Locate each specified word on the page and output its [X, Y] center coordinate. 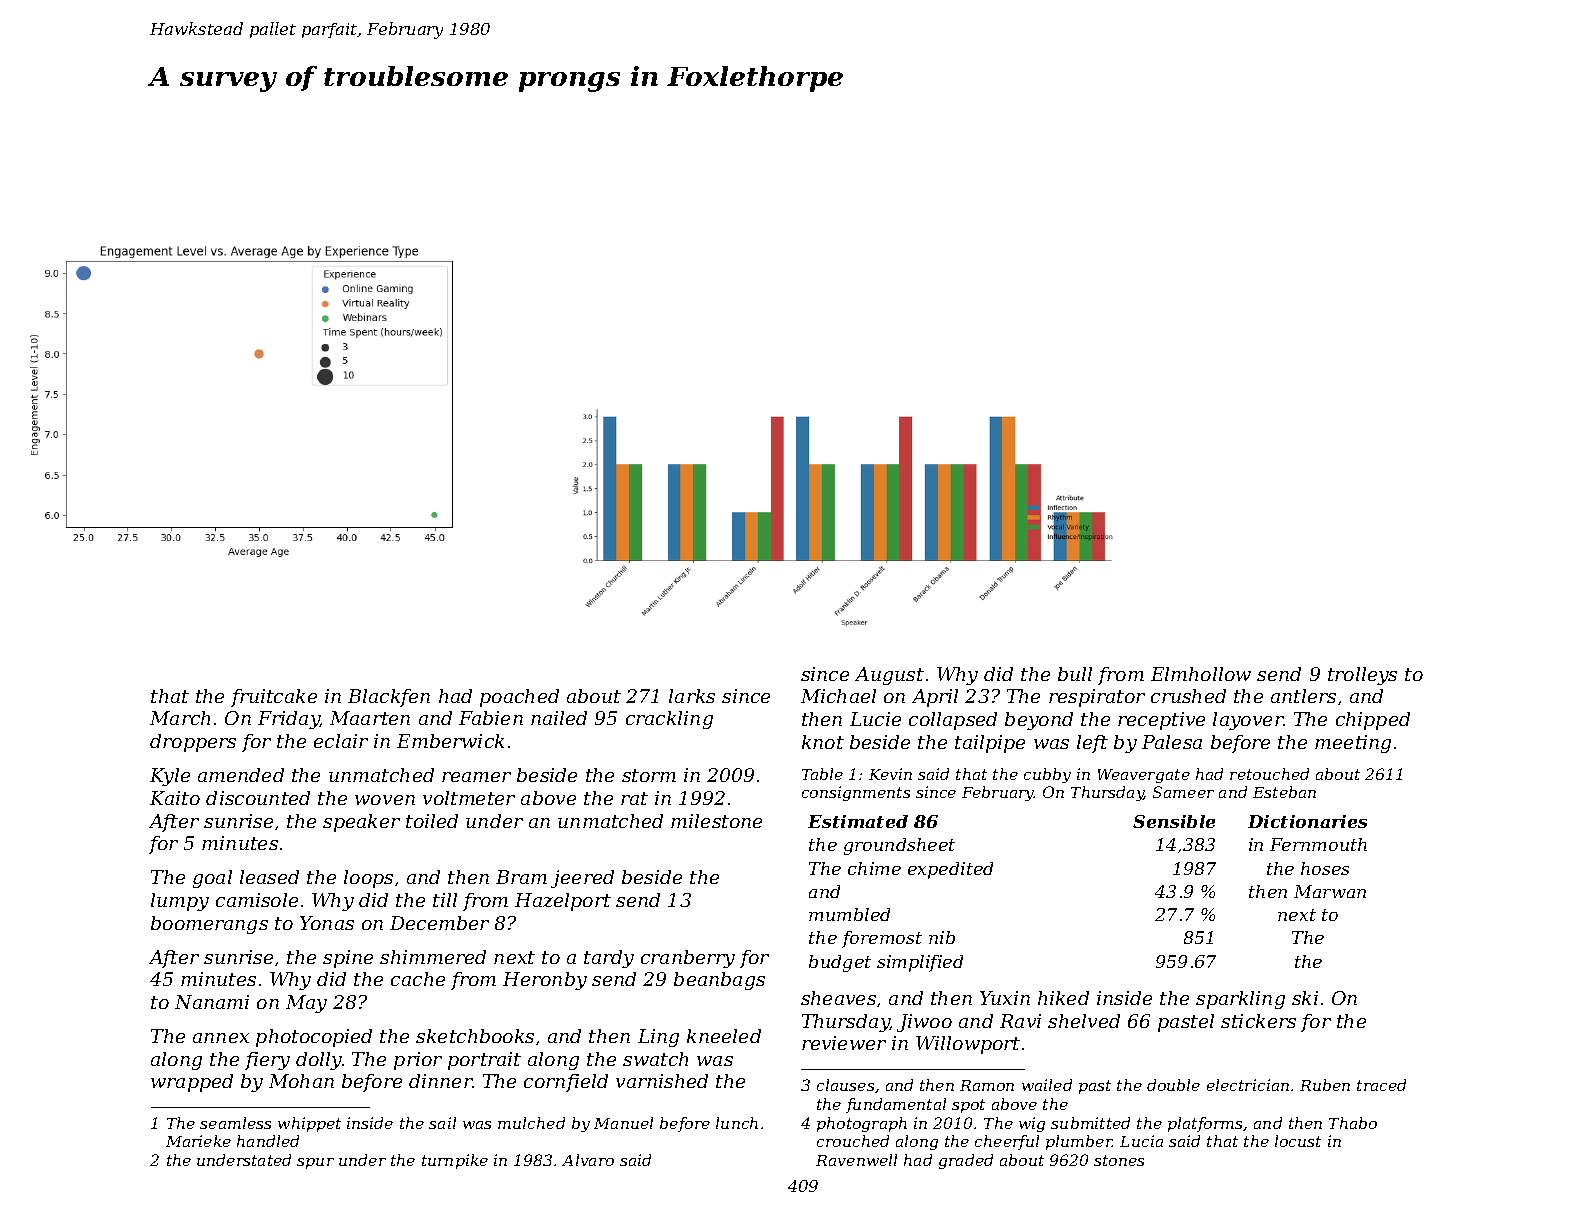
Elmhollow [1201, 674]
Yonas [327, 923]
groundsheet [899, 846]
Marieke [198, 1141]
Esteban [1284, 792]
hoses [1325, 868]
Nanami [212, 1002]
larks [692, 696]
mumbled [849, 914]
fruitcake [274, 698]
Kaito [175, 798]
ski [1305, 998]
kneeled [724, 1036]
